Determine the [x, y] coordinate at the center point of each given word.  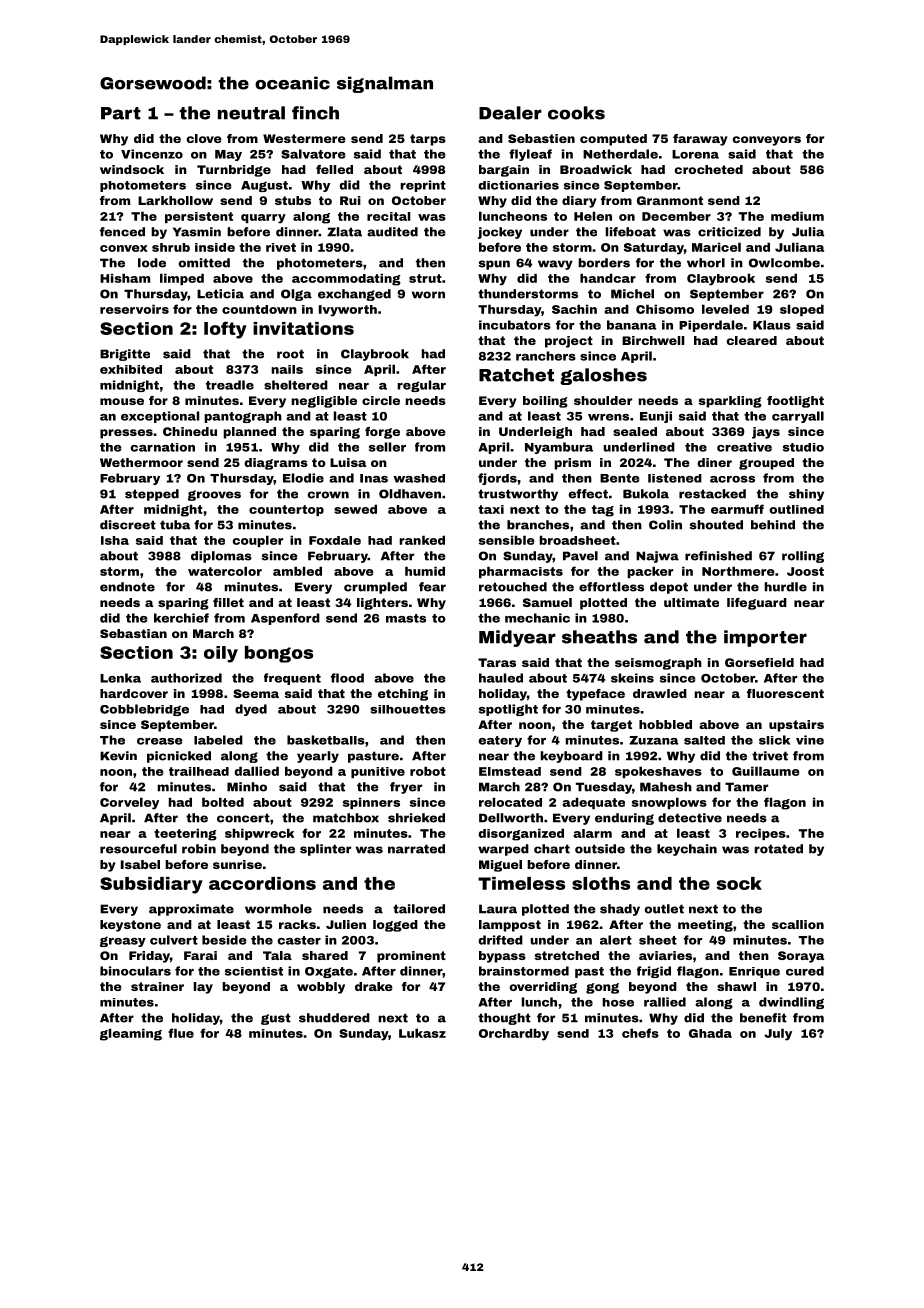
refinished [718, 556]
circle [381, 400]
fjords [497, 479]
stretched [567, 955]
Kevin [118, 756]
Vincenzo [152, 154]
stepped [152, 495]
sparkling [730, 402]
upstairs [796, 726]
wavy [555, 265]
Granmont [670, 200]
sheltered [296, 385]
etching [403, 695]
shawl [736, 986]
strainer [157, 986]
